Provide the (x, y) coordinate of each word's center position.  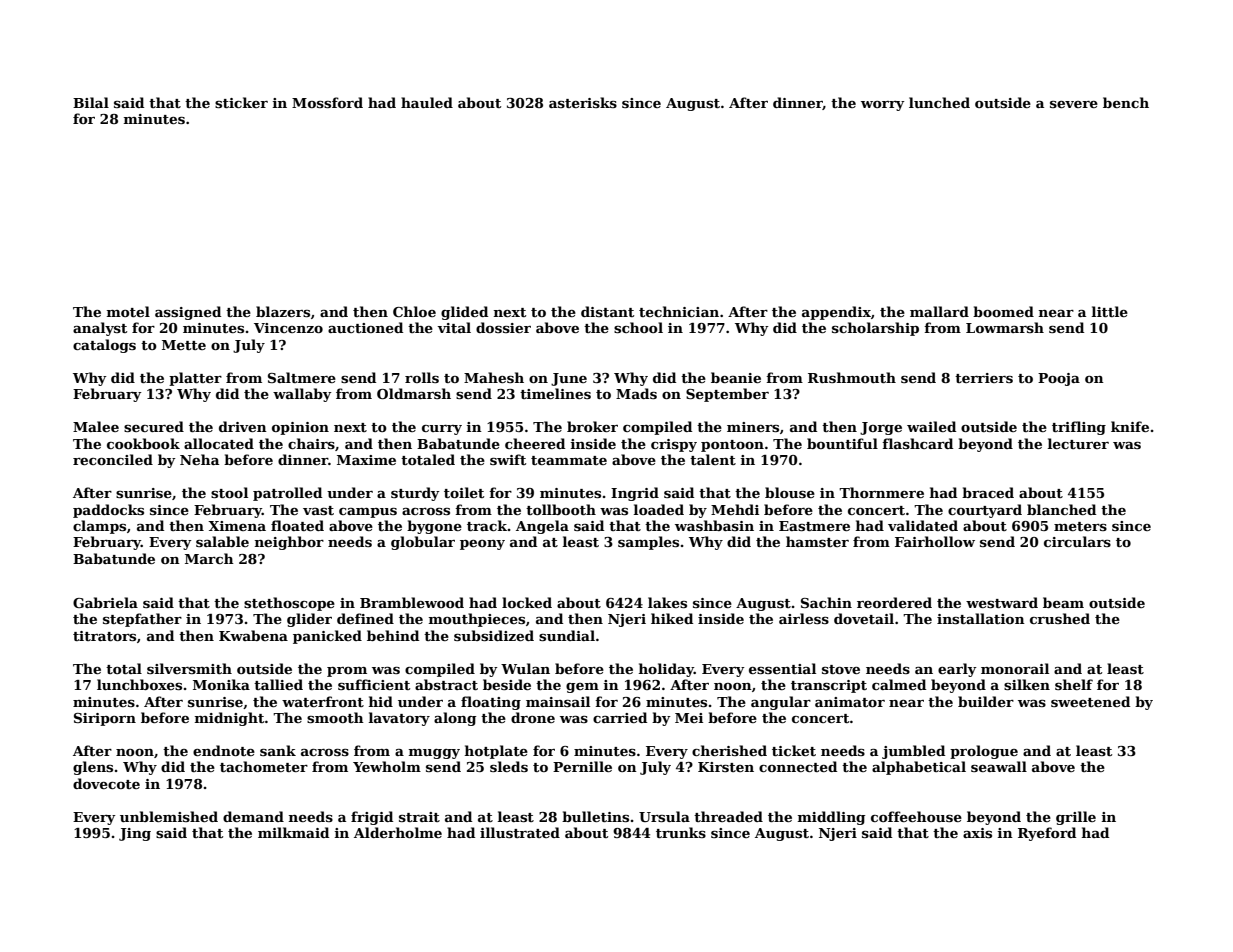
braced (988, 492)
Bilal (91, 102)
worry (883, 106)
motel (128, 311)
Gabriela (105, 602)
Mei (689, 718)
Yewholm (387, 766)
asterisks (583, 102)
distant (607, 311)
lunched (939, 102)
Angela (542, 527)
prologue (984, 752)
